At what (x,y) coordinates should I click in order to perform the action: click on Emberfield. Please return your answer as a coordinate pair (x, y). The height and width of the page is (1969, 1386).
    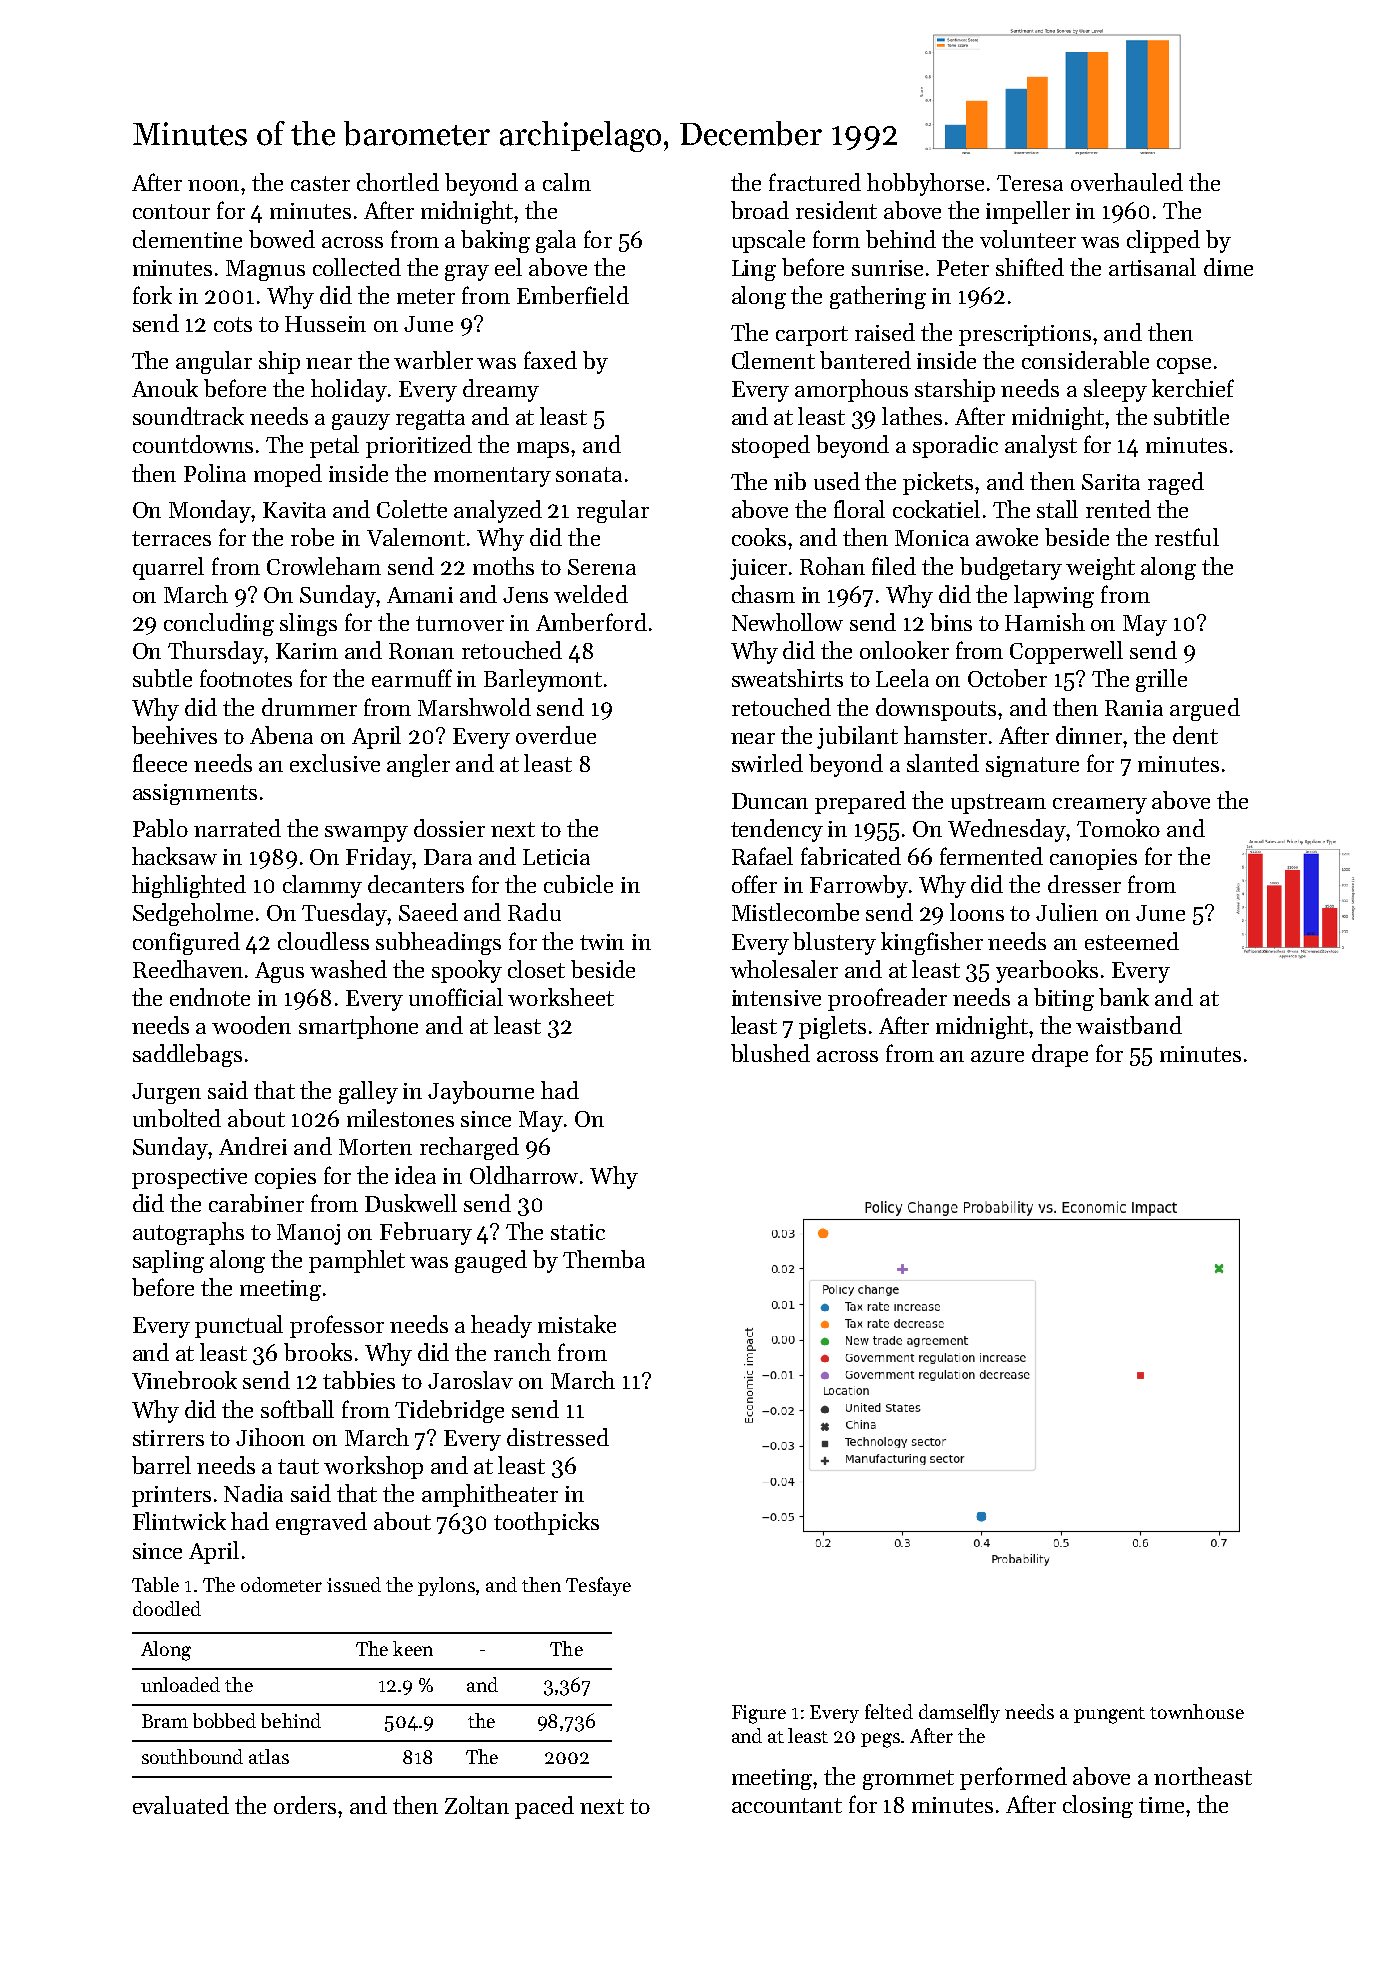
    Looking at the image, I should click on (573, 295).
